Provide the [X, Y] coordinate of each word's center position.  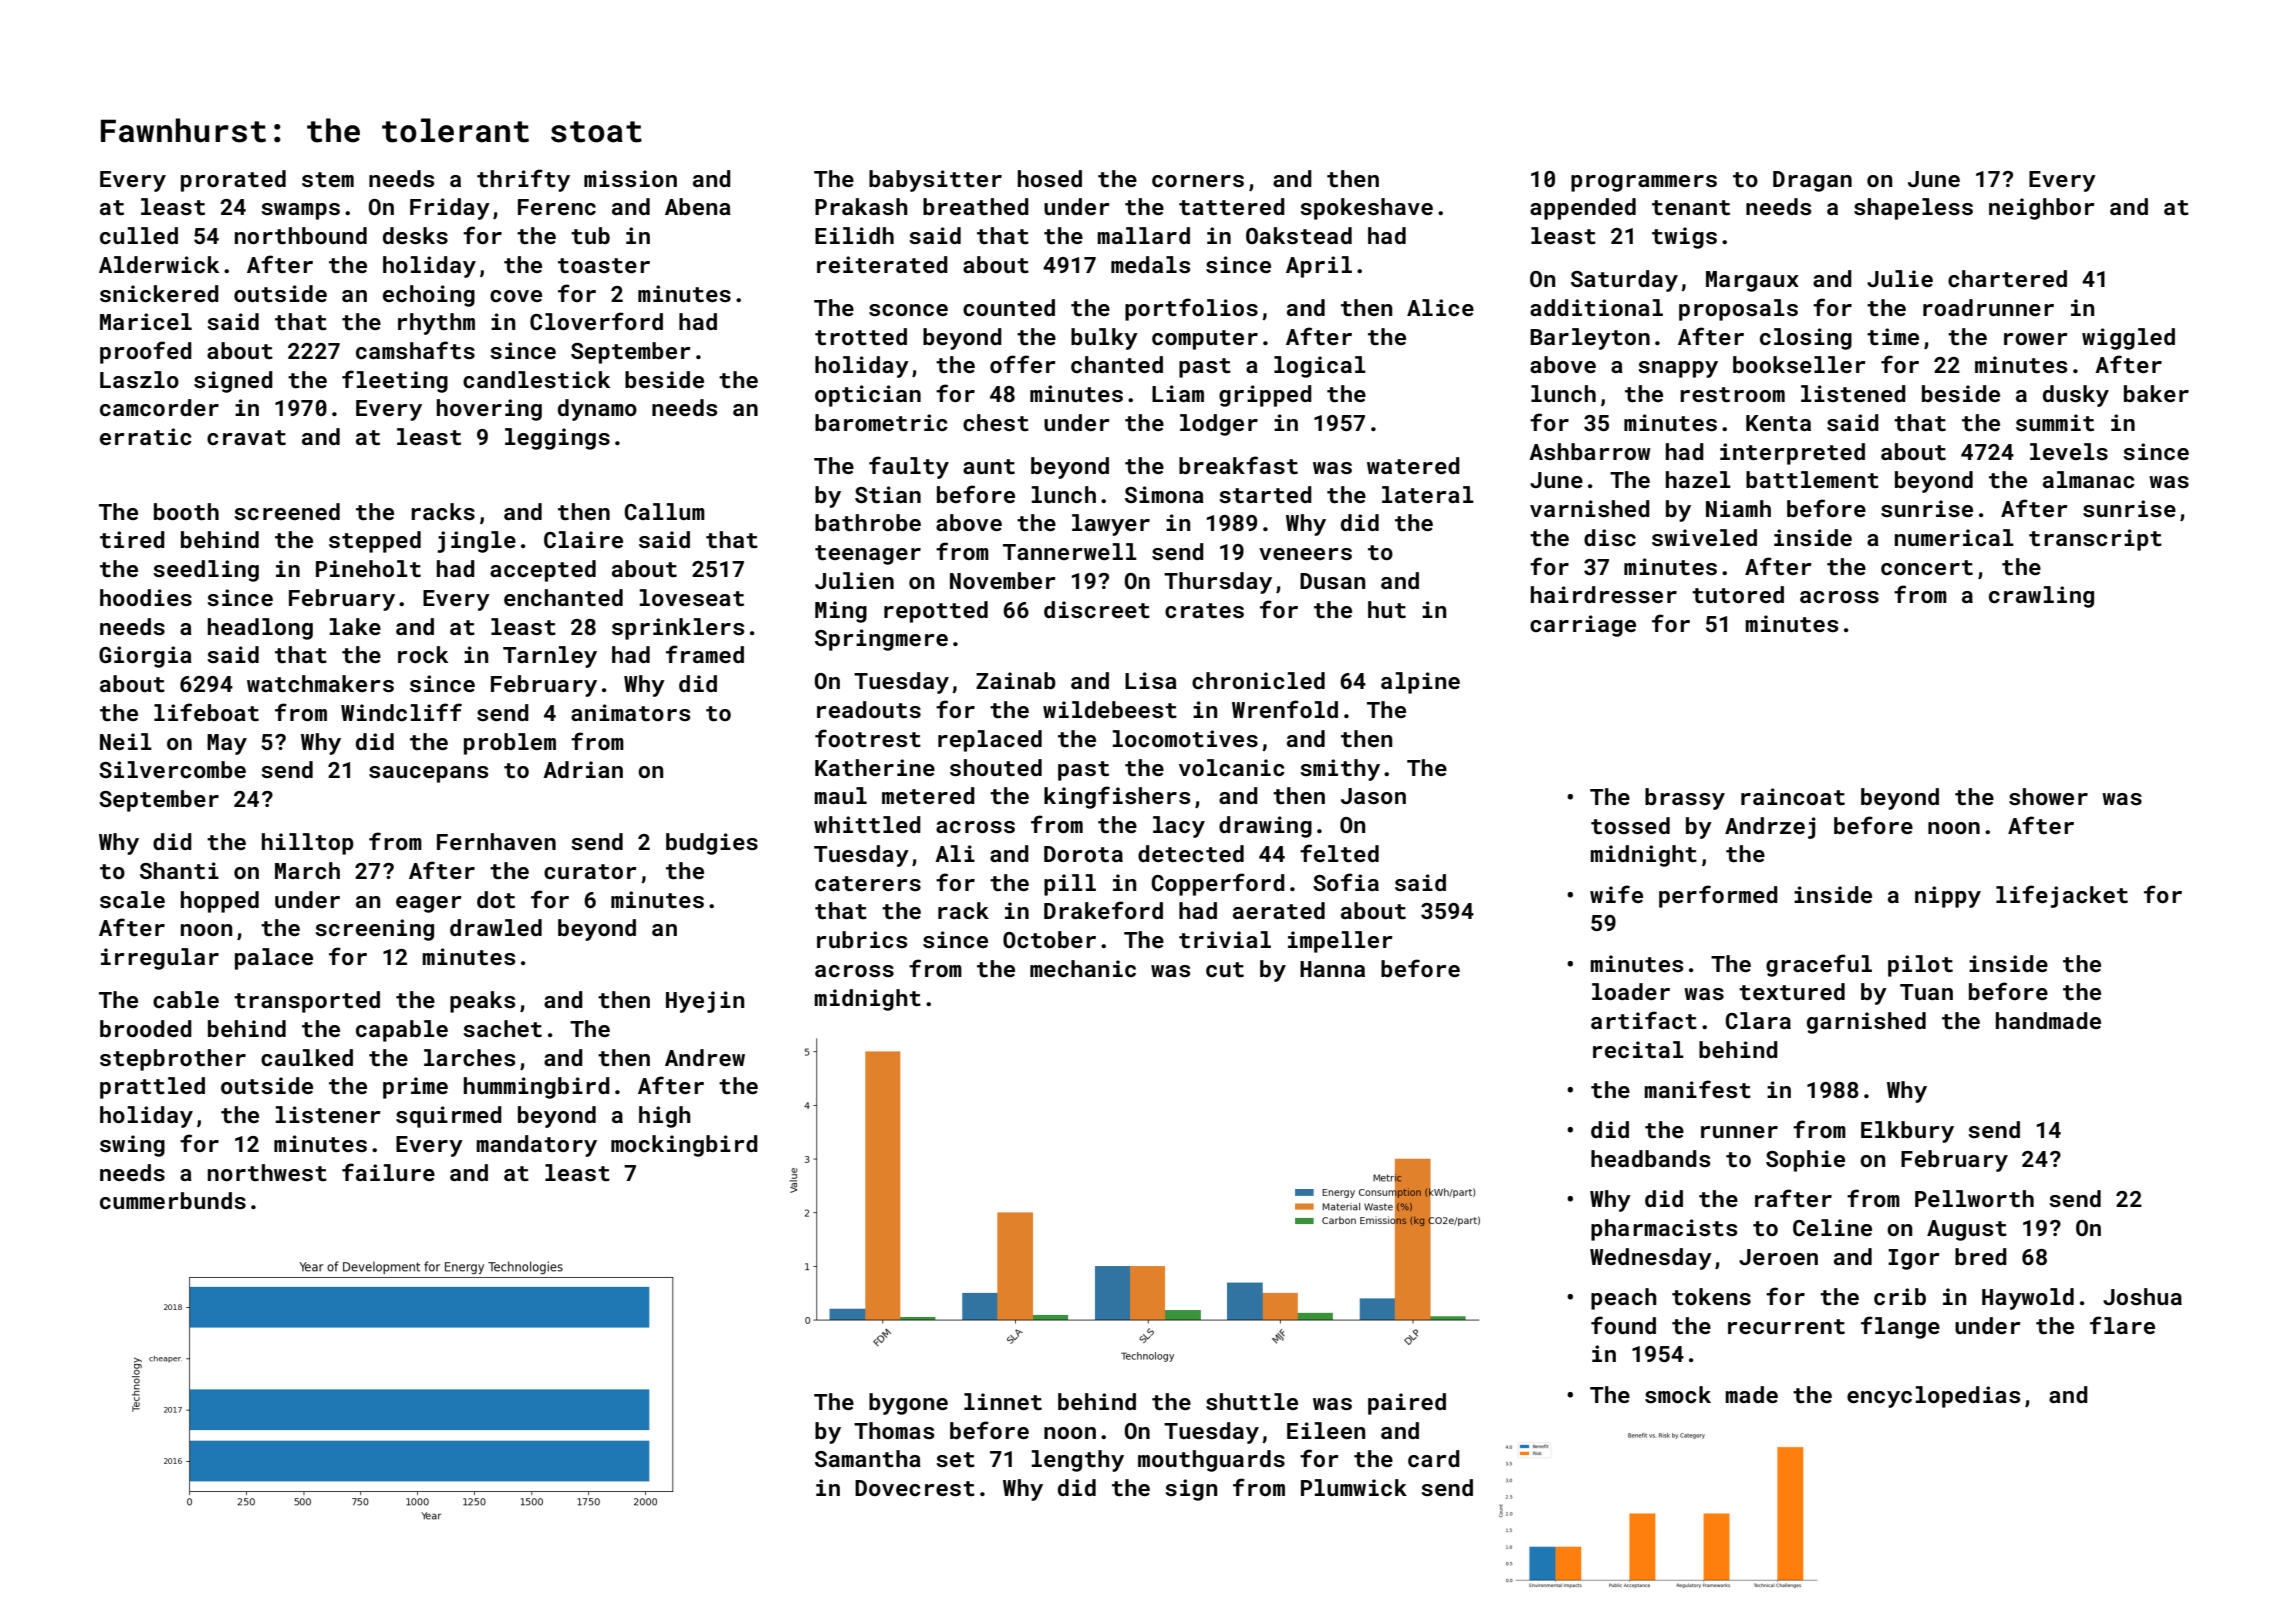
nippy [1948, 897]
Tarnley [550, 657]
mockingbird [684, 1146]
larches [469, 1057]
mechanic [1083, 968]
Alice [1440, 307]
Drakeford [1103, 910]
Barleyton [1590, 339]
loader [1631, 991]
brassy [1685, 799]
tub [590, 235]
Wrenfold [1285, 709]
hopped [220, 902]
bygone [908, 1404]
